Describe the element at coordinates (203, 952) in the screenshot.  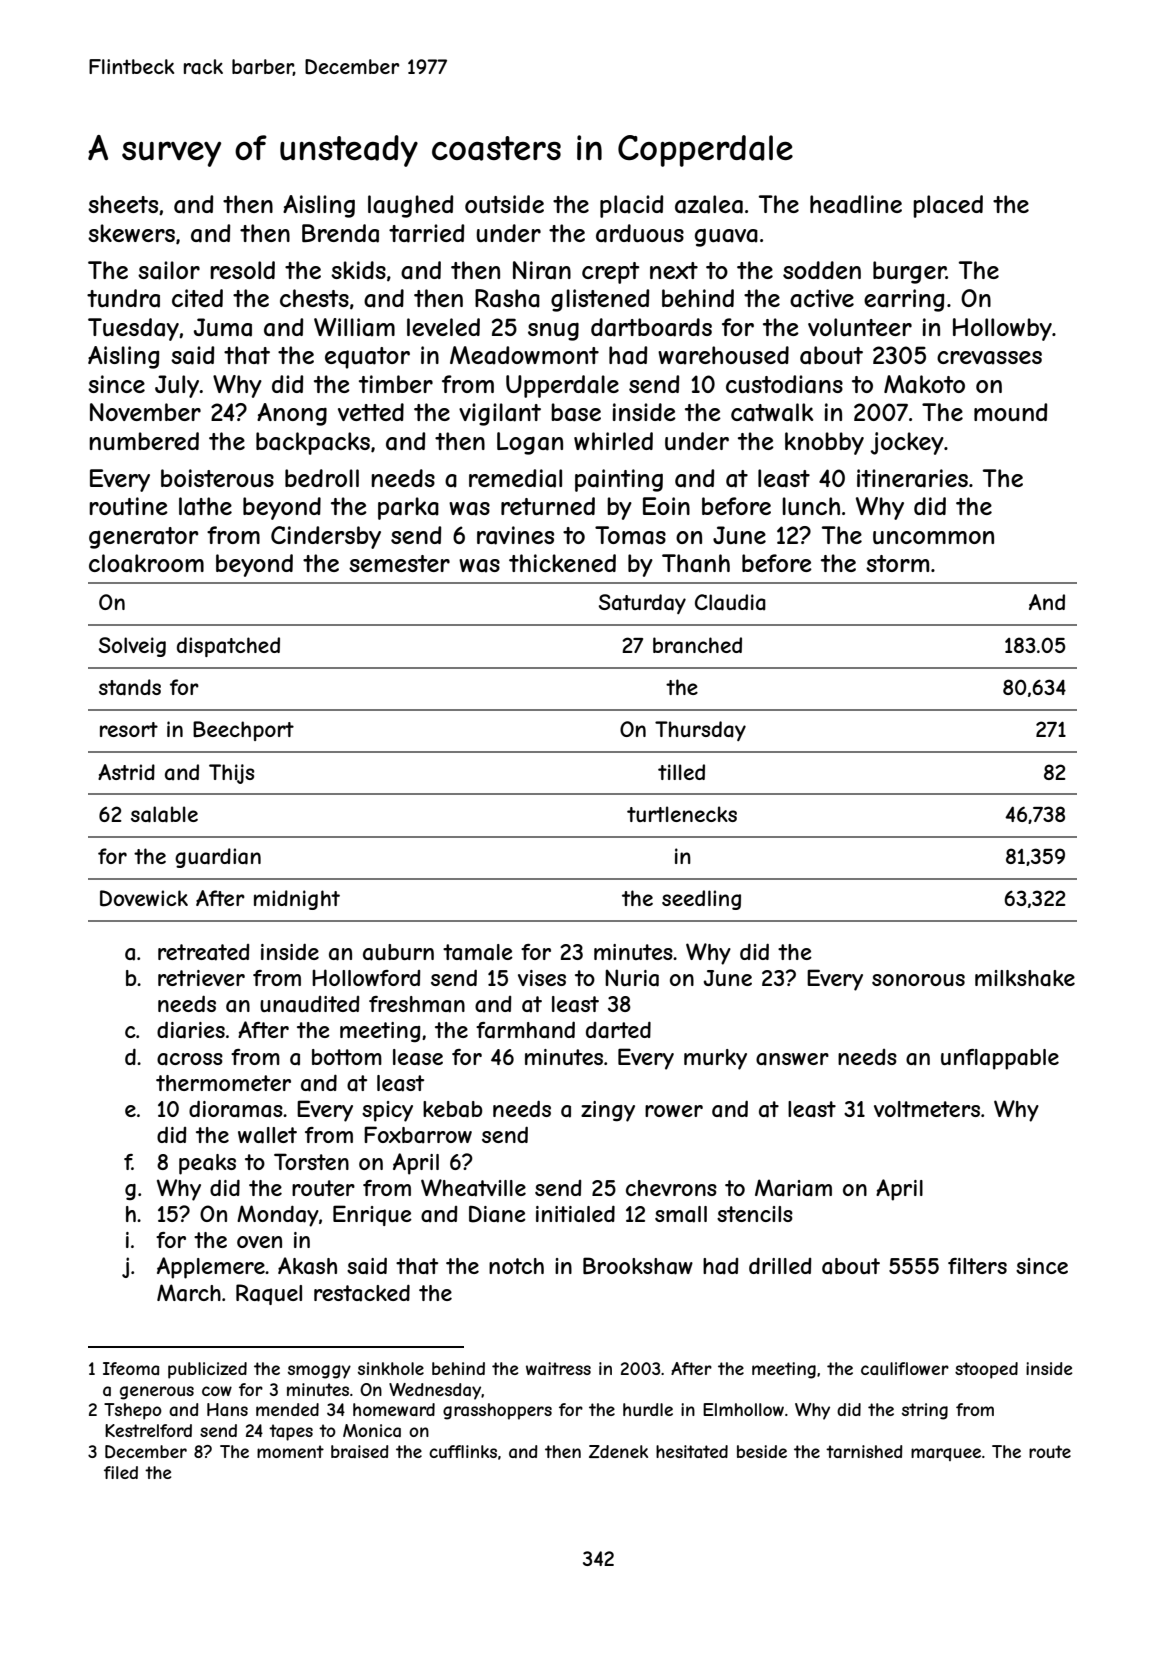
I see `retreated` at that location.
